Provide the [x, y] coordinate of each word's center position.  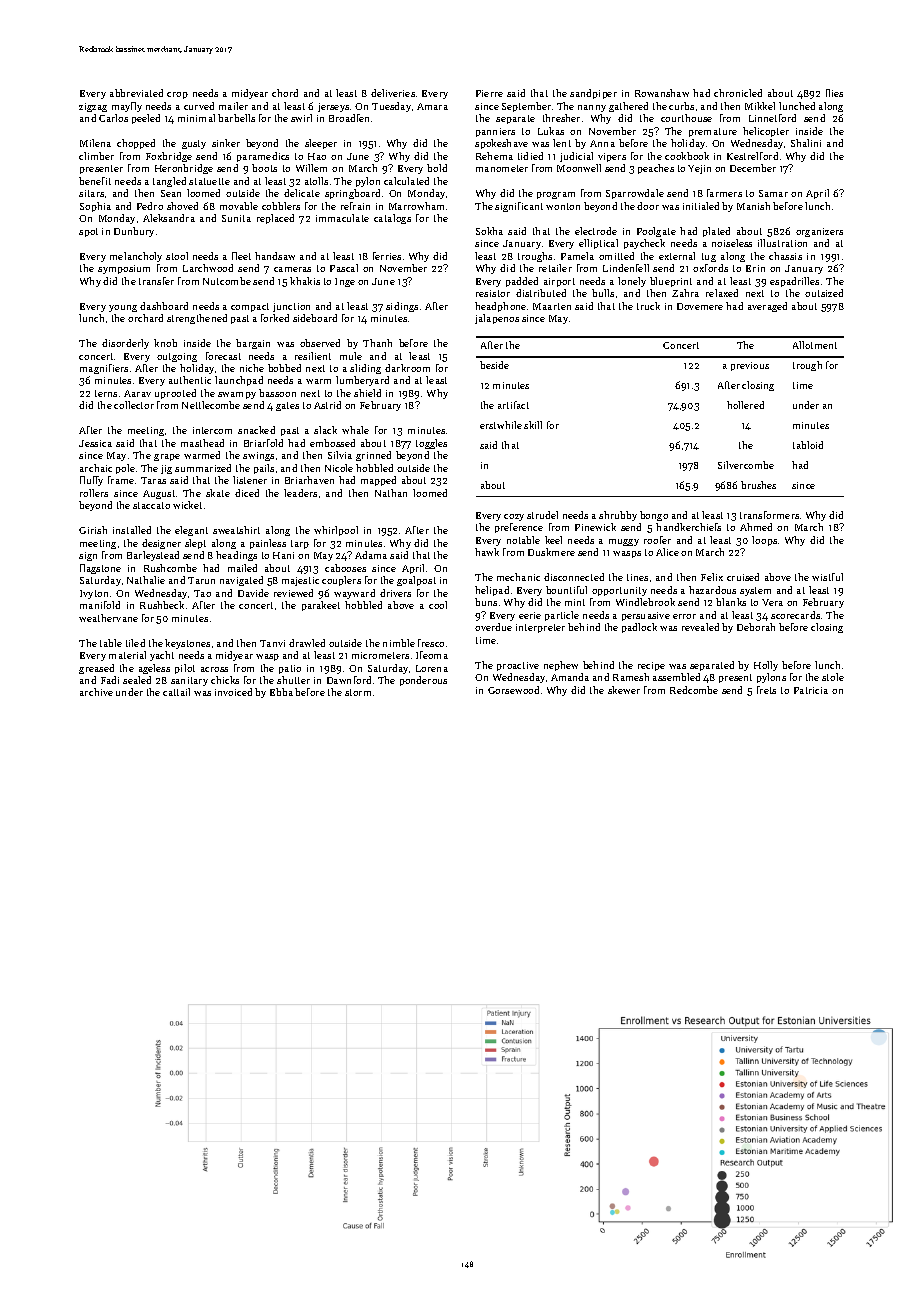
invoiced [233, 692]
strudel [542, 515]
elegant [191, 531]
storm [358, 692]
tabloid [808, 445]
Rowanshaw [662, 93]
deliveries [393, 93]
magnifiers [104, 369]
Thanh [377, 343]
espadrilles [794, 282]
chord [285, 93]
